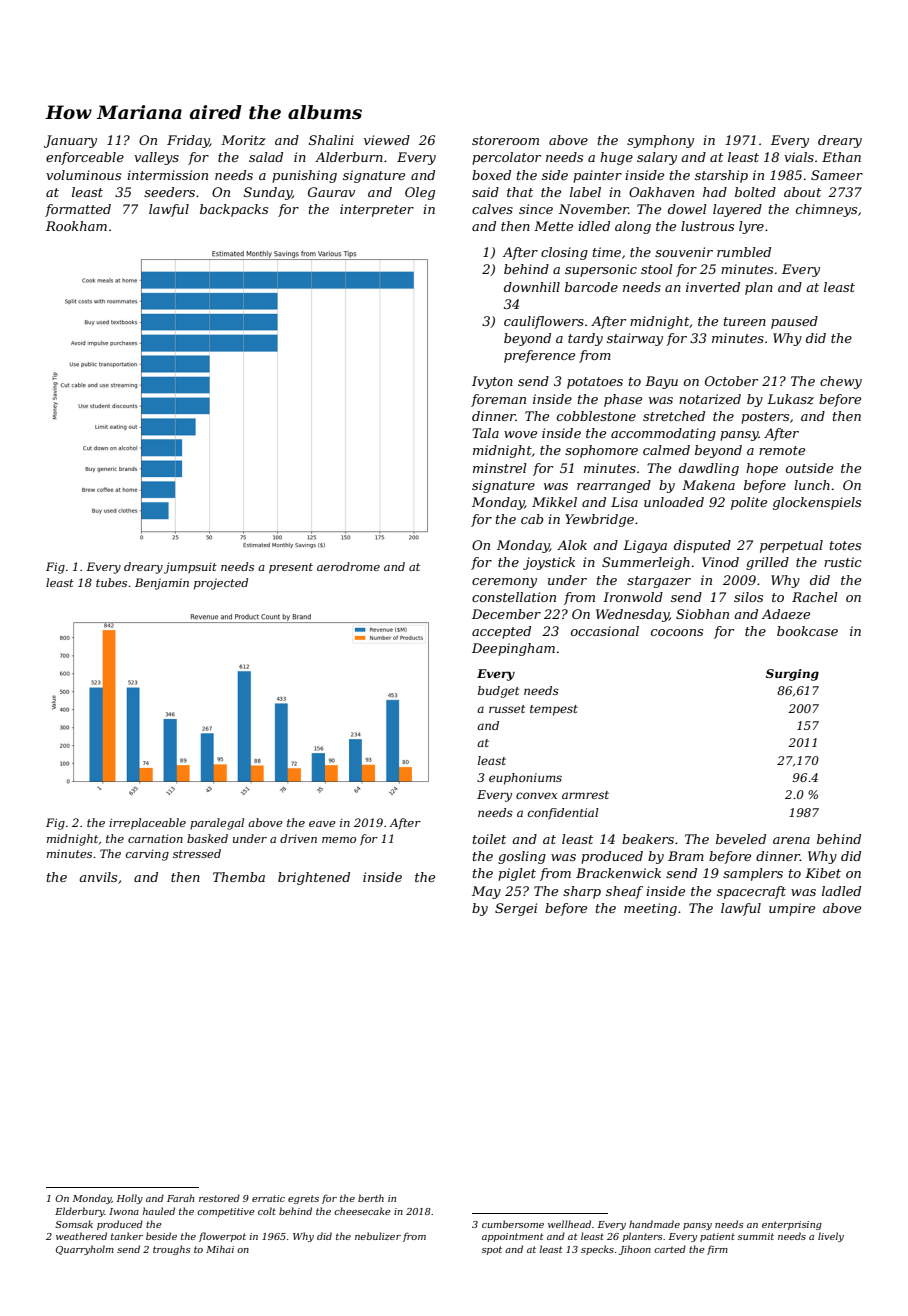  Describe the element at coordinates (180, 1198) in the image. I see `Farah` at that location.
